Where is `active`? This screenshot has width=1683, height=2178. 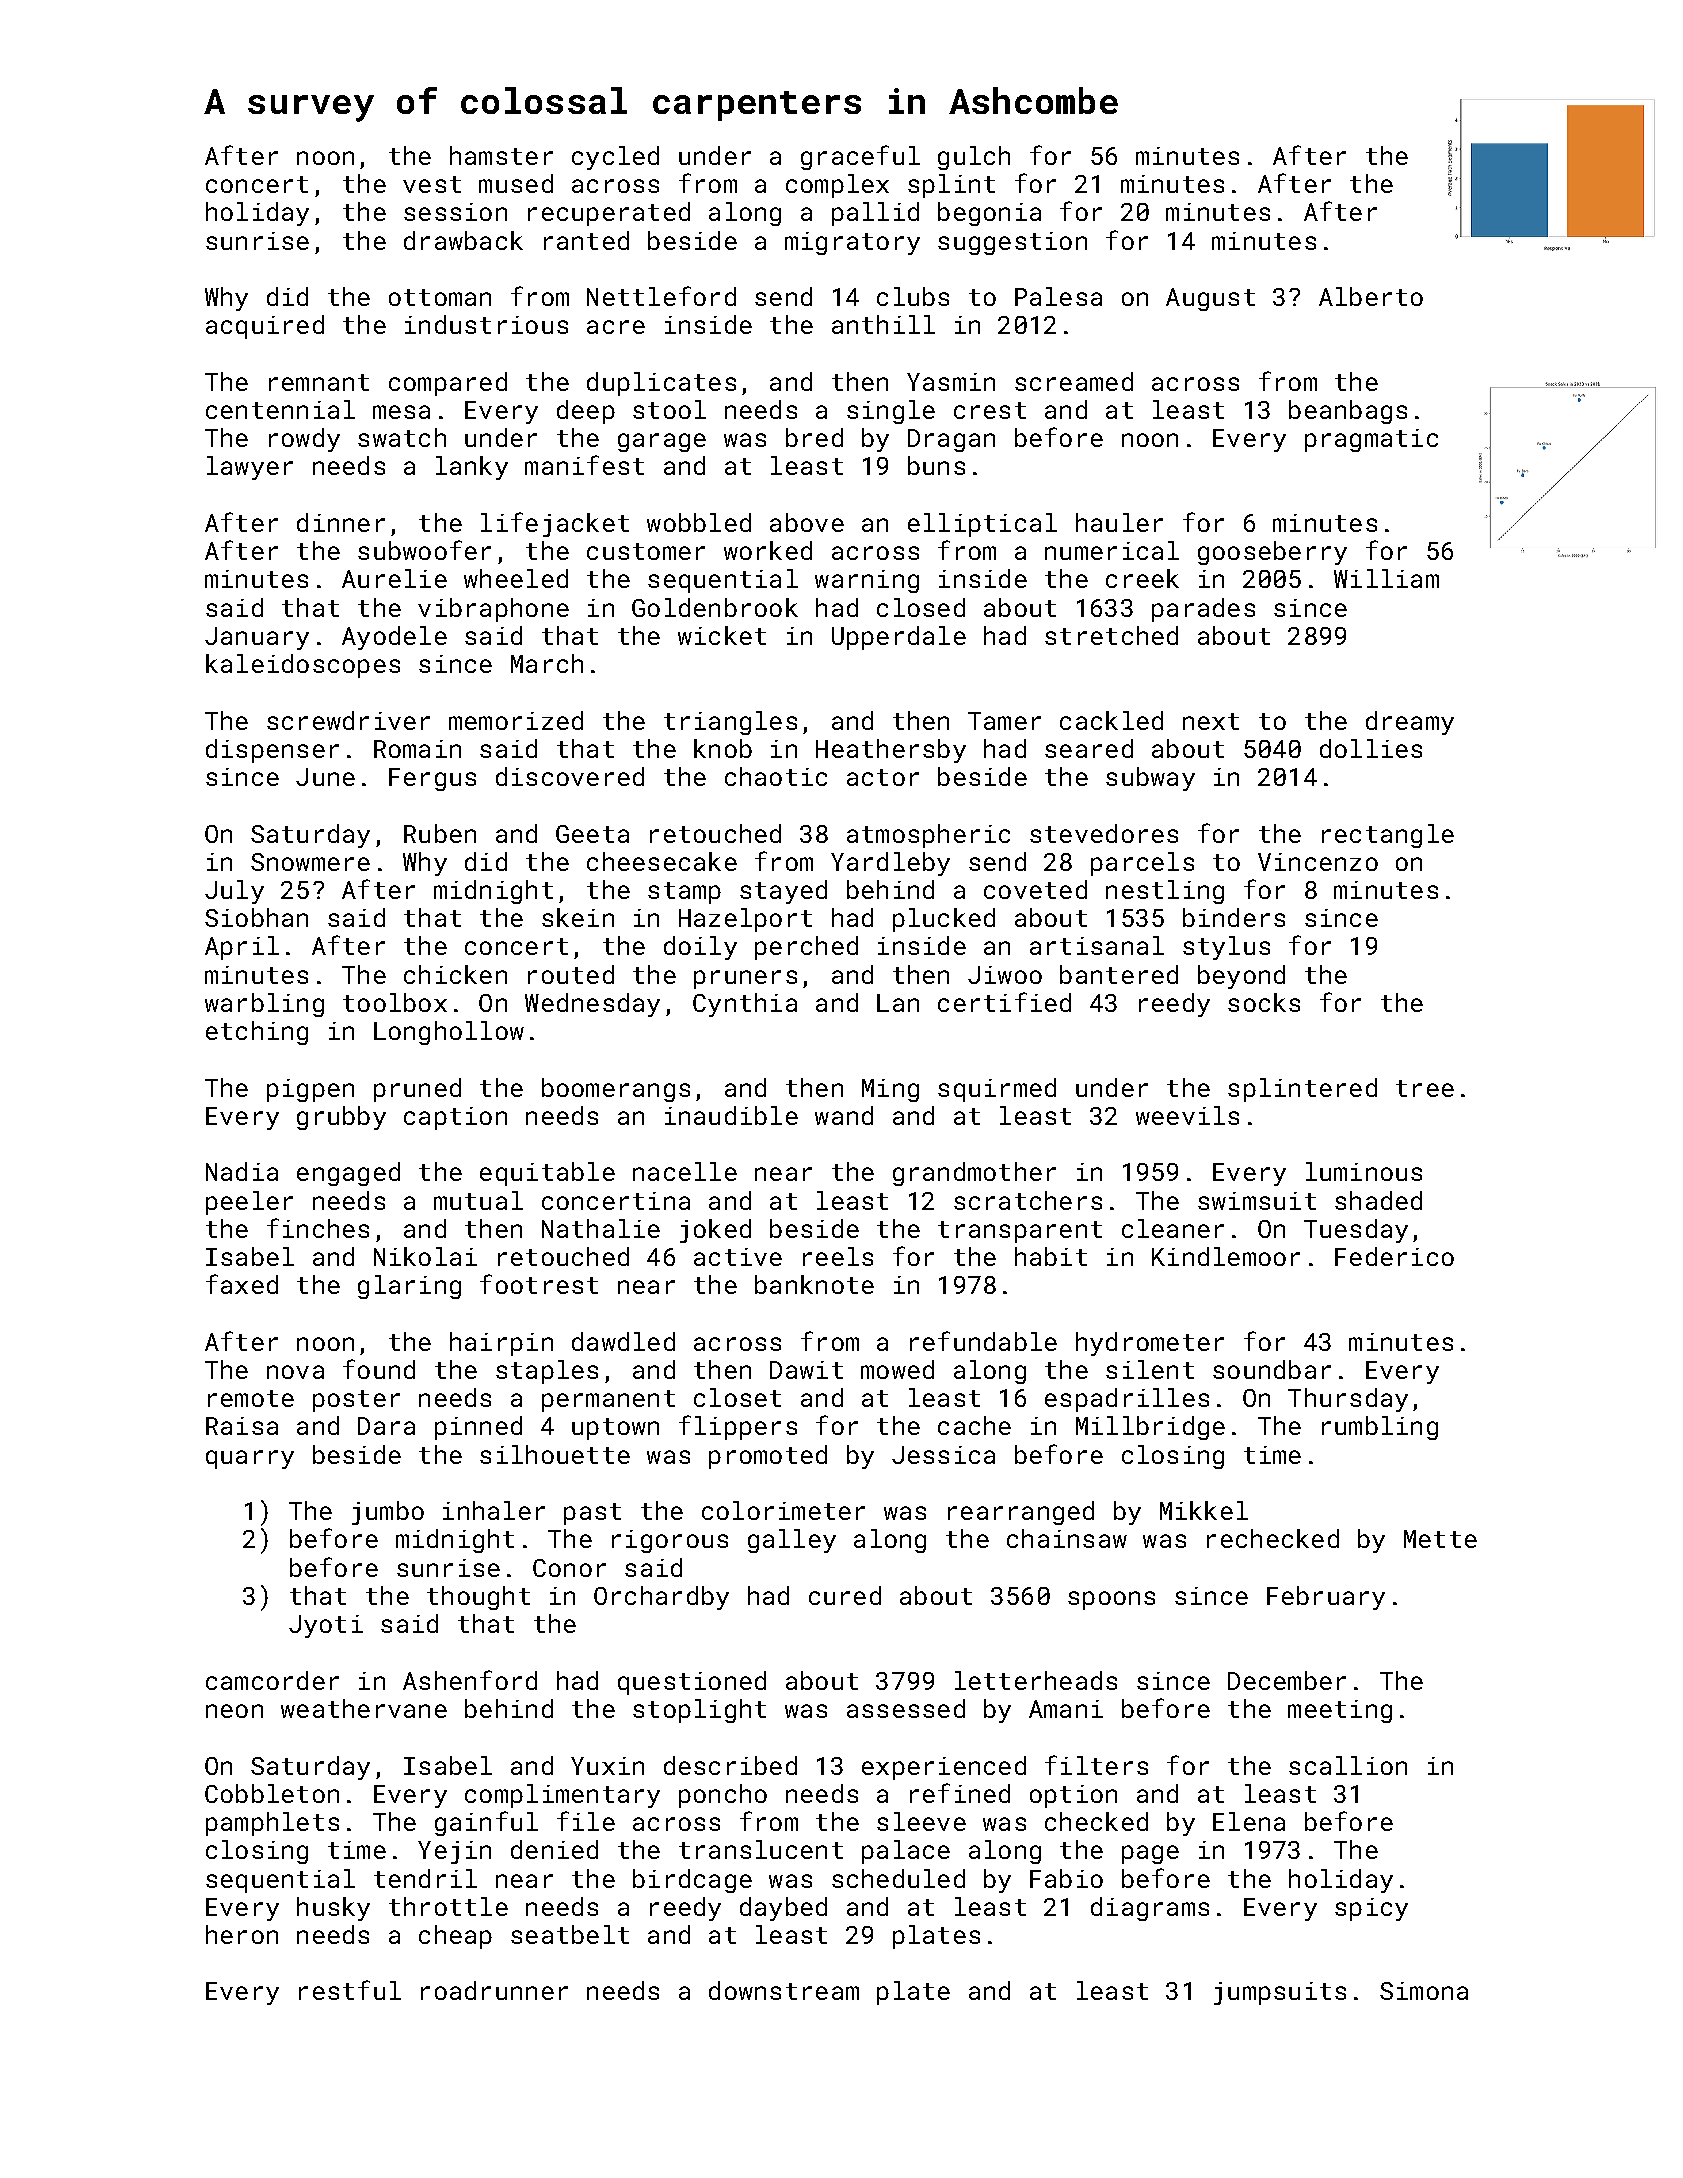
active is located at coordinates (738, 1257).
